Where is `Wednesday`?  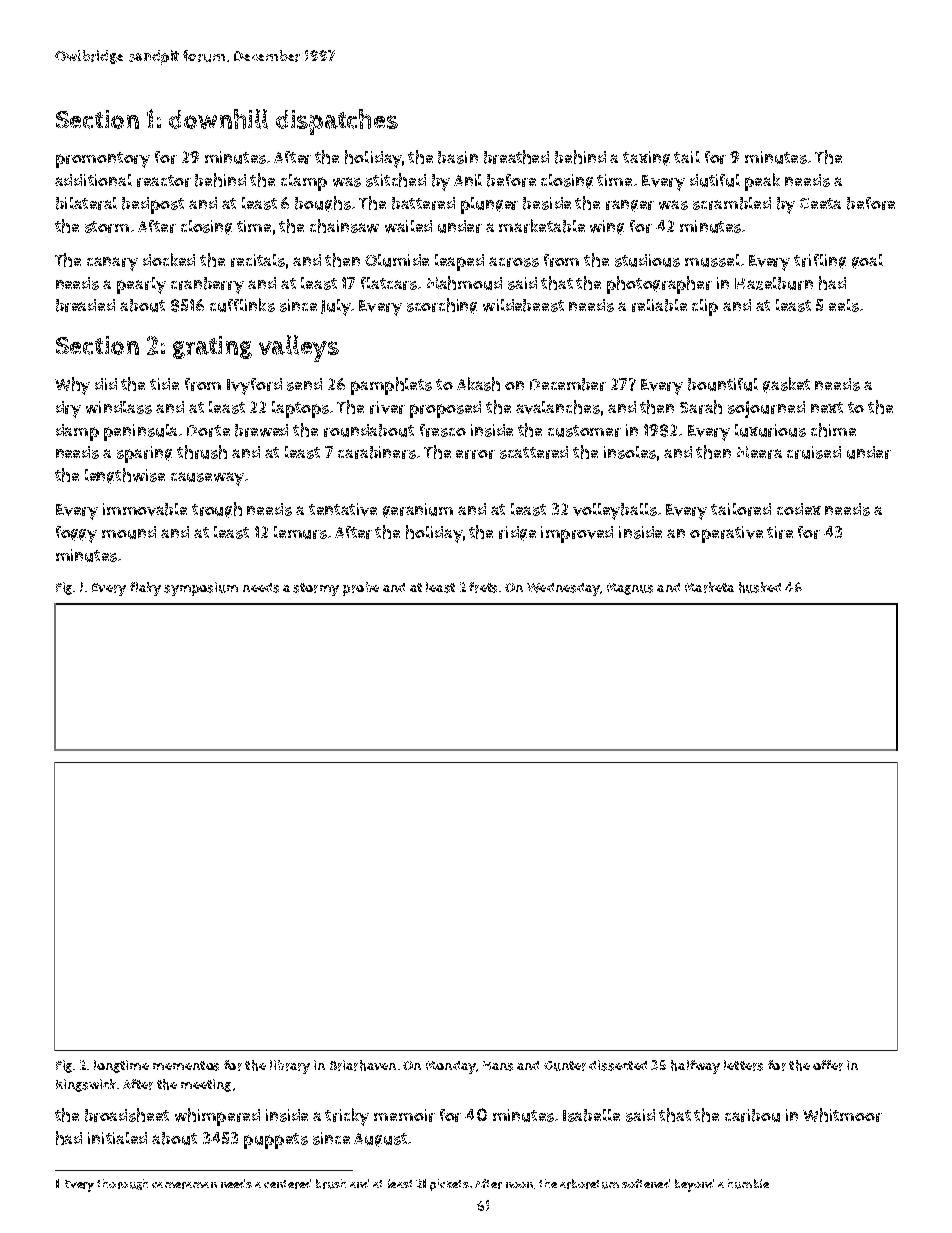
Wednesday is located at coordinates (563, 589).
